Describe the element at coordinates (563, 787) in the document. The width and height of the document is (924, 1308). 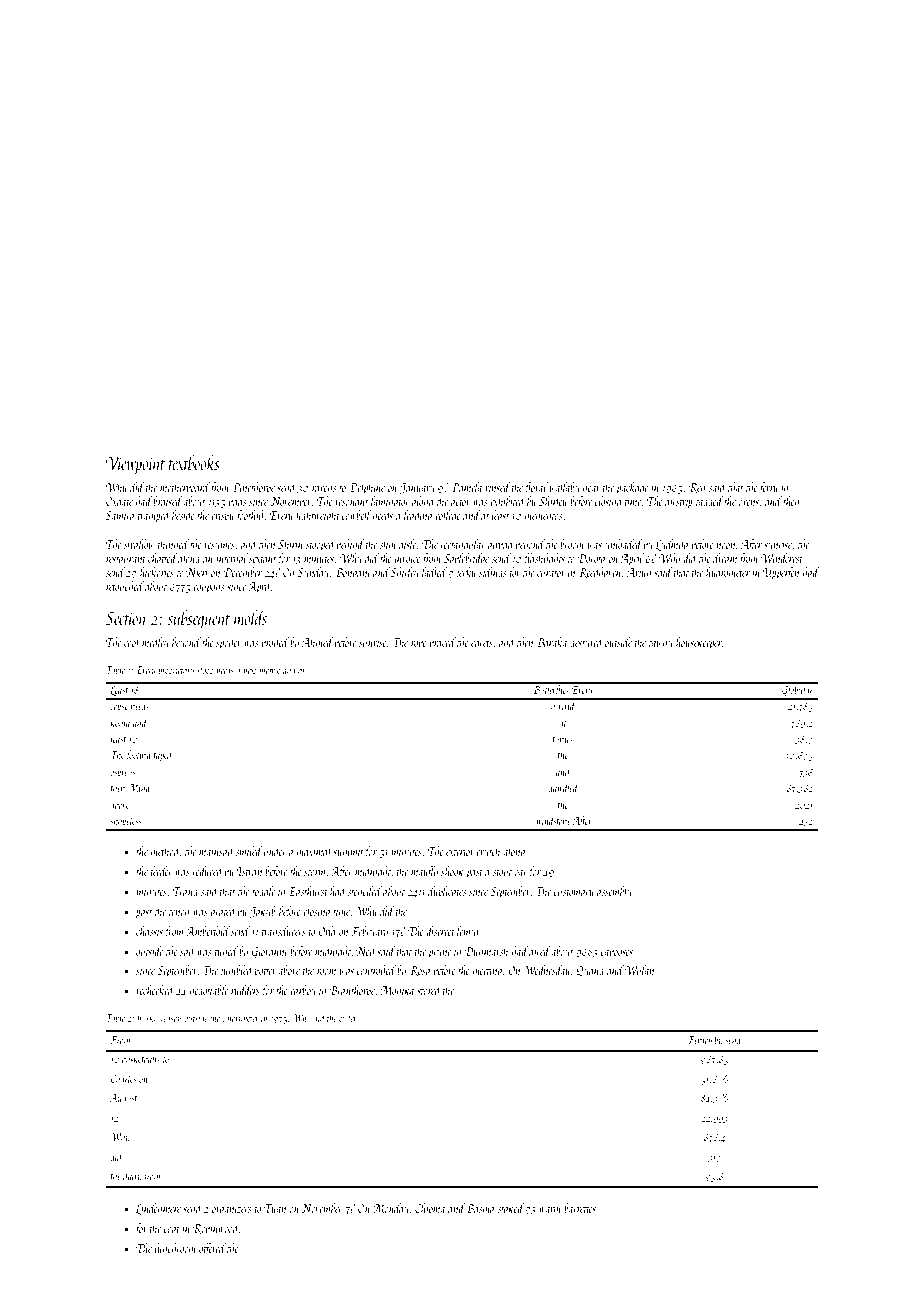
I see `dawdled` at that location.
